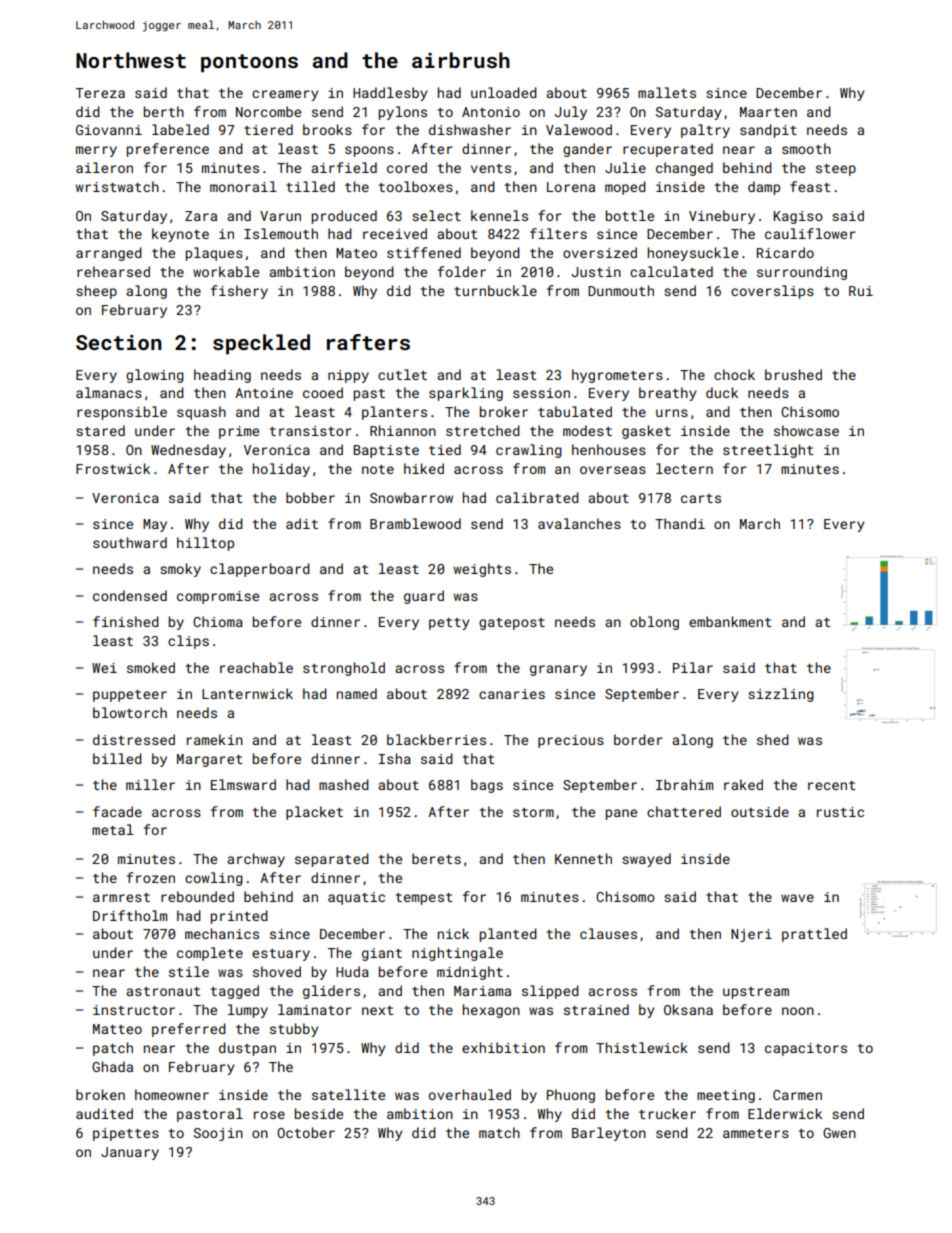  What do you see at coordinates (113, 271) in the page?
I see `rehearsed` at bounding box center [113, 271].
